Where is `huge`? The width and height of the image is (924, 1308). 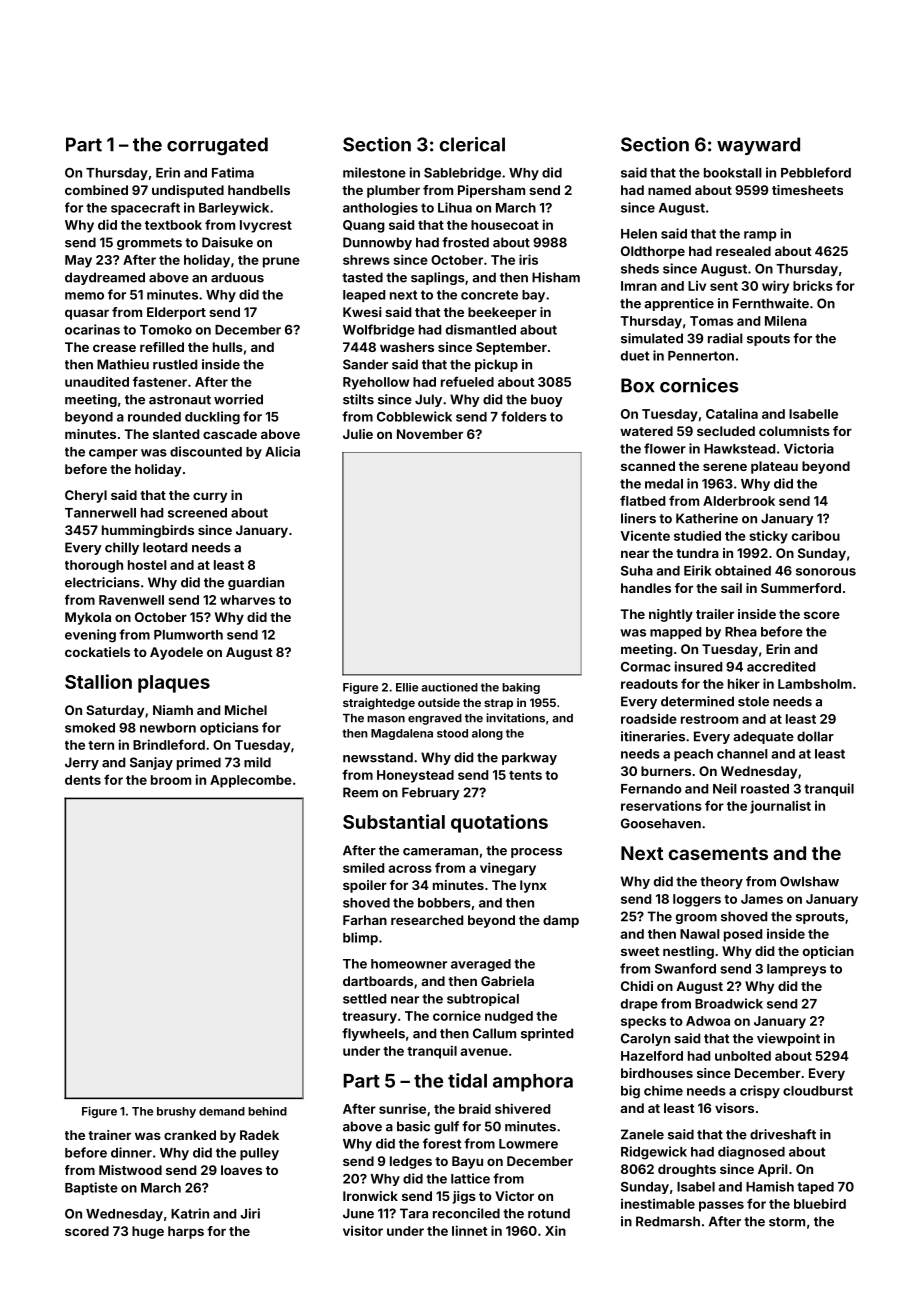
huge is located at coordinates (148, 1232).
